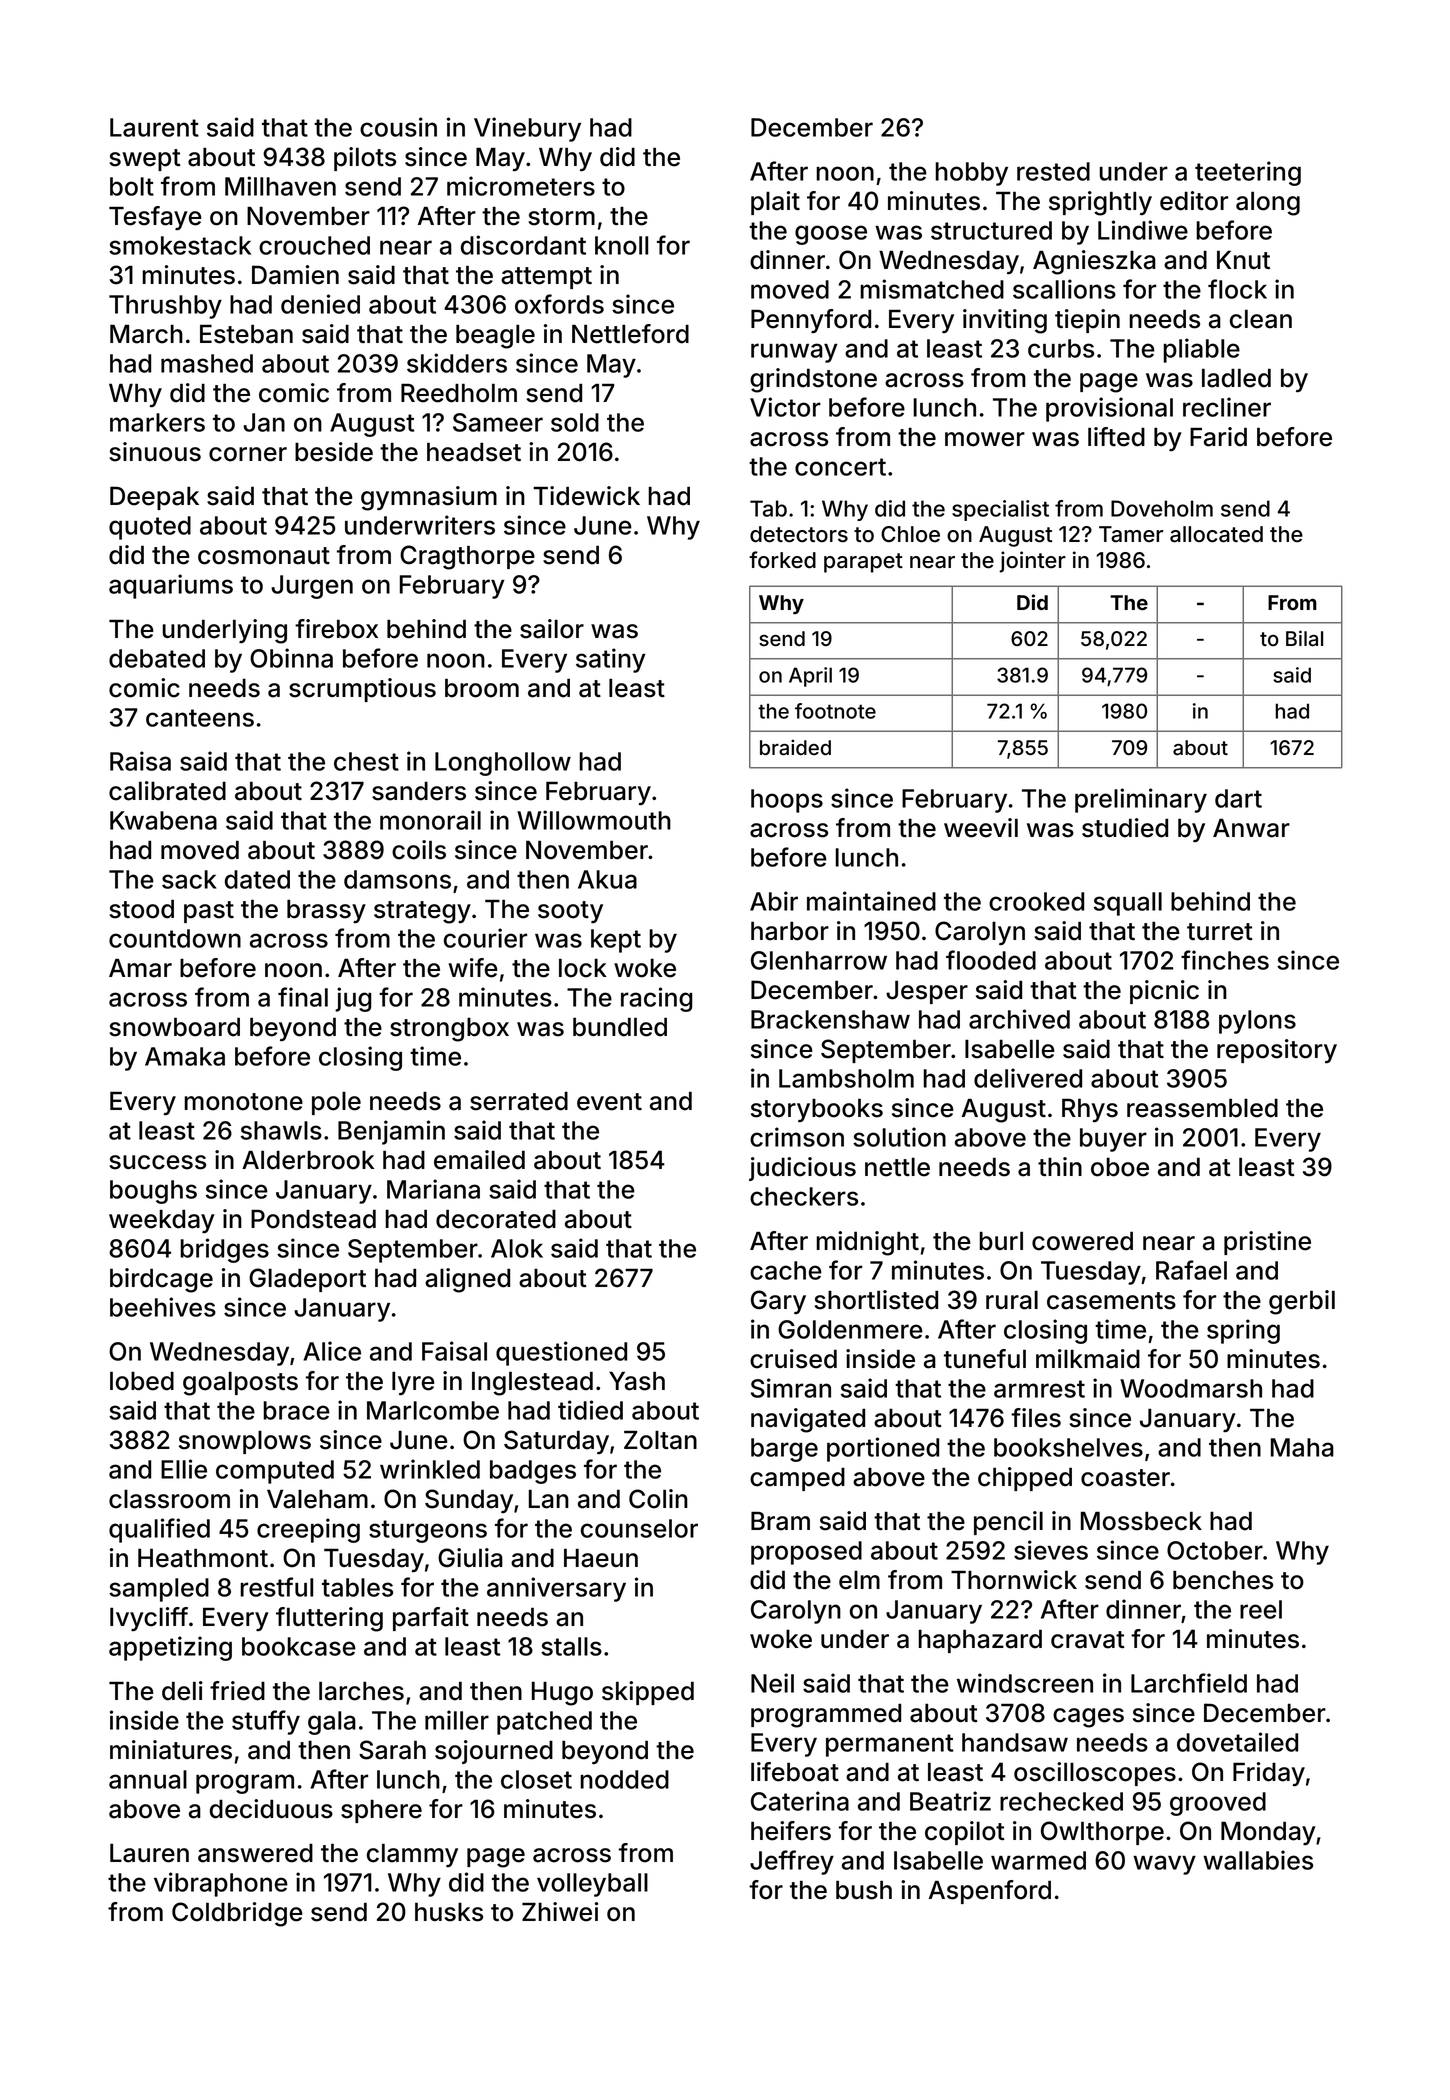  What do you see at coordinates (332, 1723) in the page?
I see `gala` at bounding box center [332, 1723].
